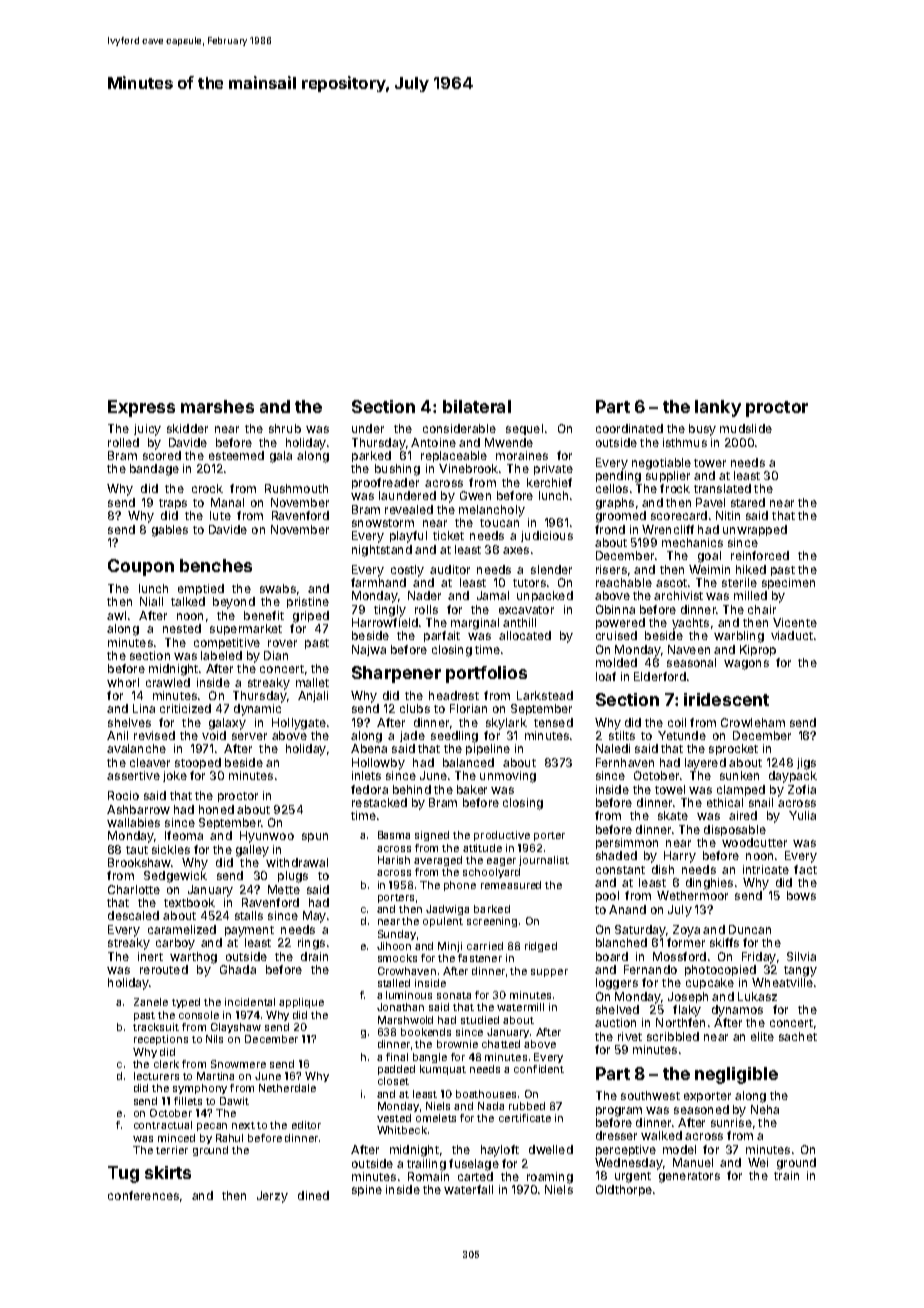  Describe the element at coordinates (133, 822) in the image. I see `wallabies` at that location.
